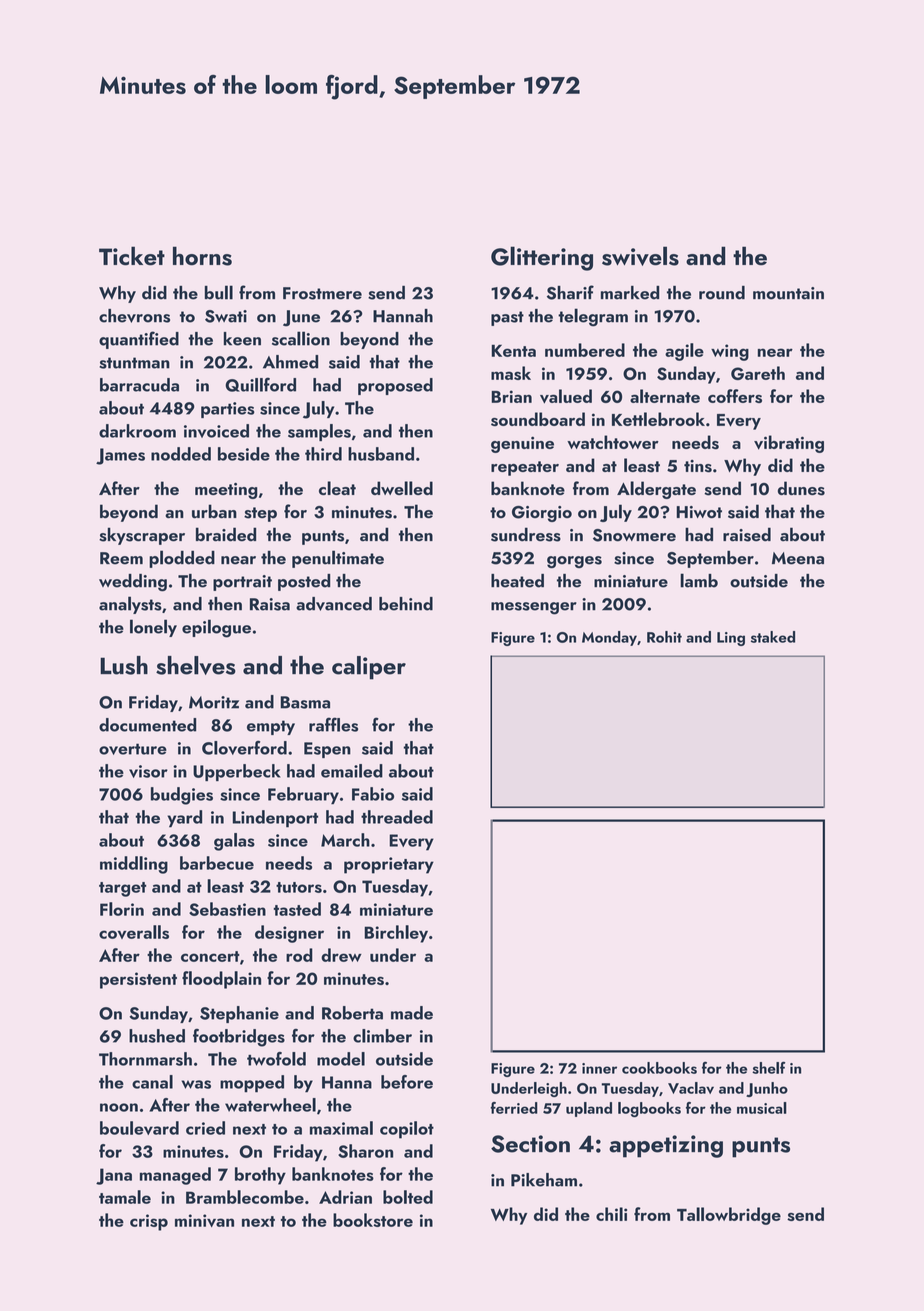 The image size is (924, 1311). What do you see at coordinates (773, 637) in the screenshot?
I see `staked` at bounding box center [773, 637].
